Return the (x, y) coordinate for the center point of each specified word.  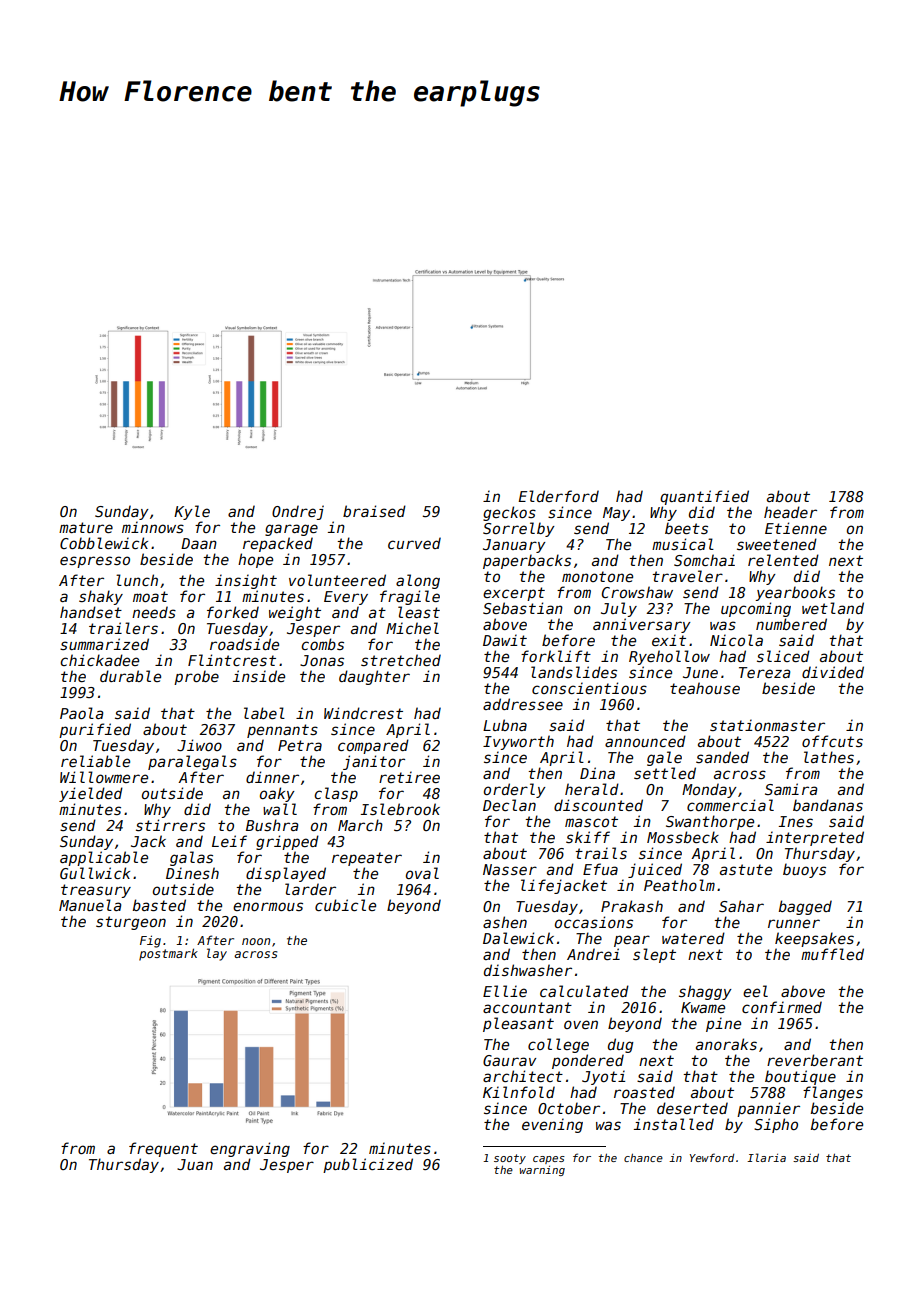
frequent (163, 1149)
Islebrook (400, 809)
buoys (804, 870)
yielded (91, 794)
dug (621, 1045)
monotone (597, 576)
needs (154, 612)
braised (374, 511)
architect (523, 1076)
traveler (687, 576)
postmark (168, 954)
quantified (704, 497)
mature (86, 527)
